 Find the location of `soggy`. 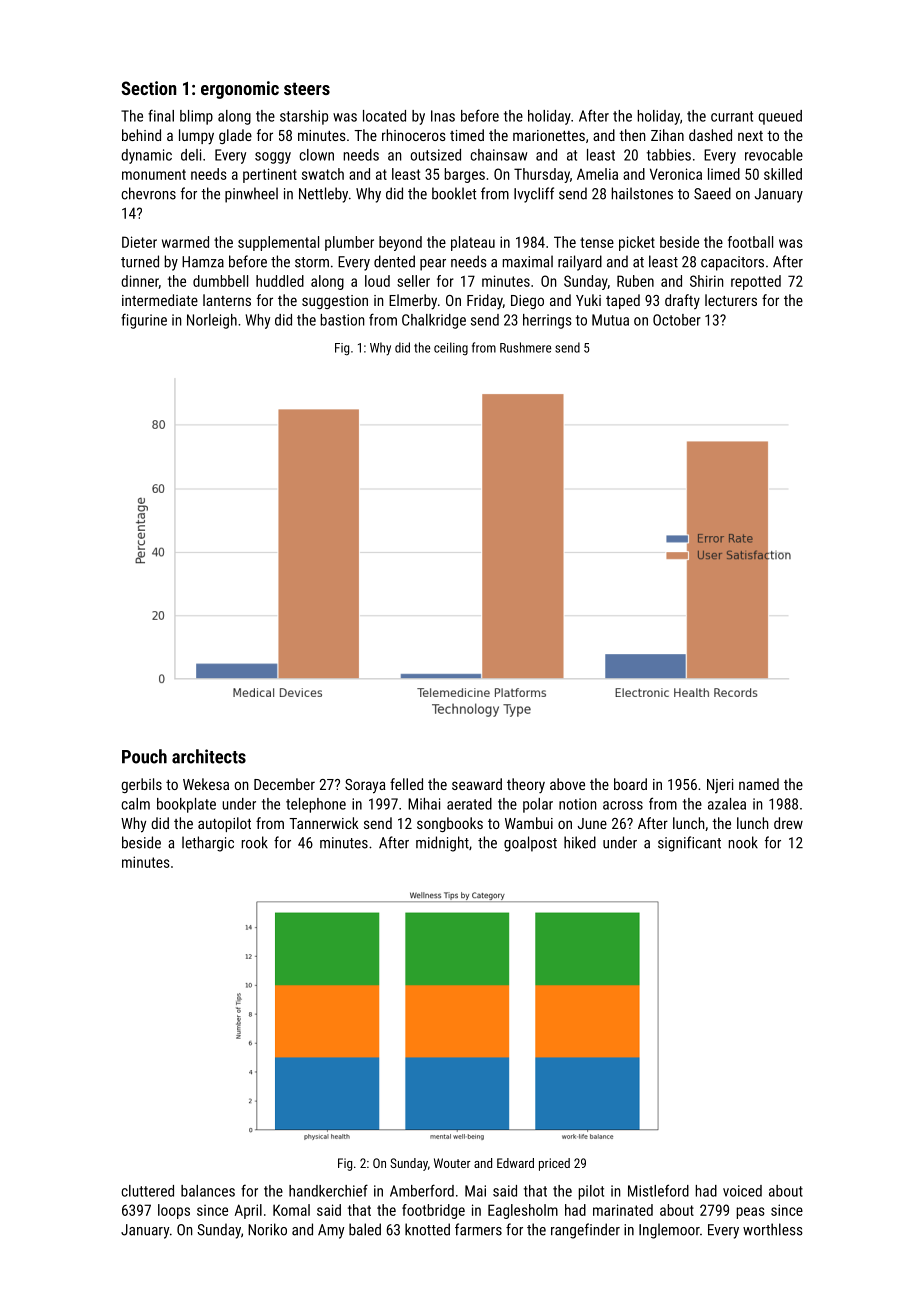

soggy is located at coordinates (273, 158).
